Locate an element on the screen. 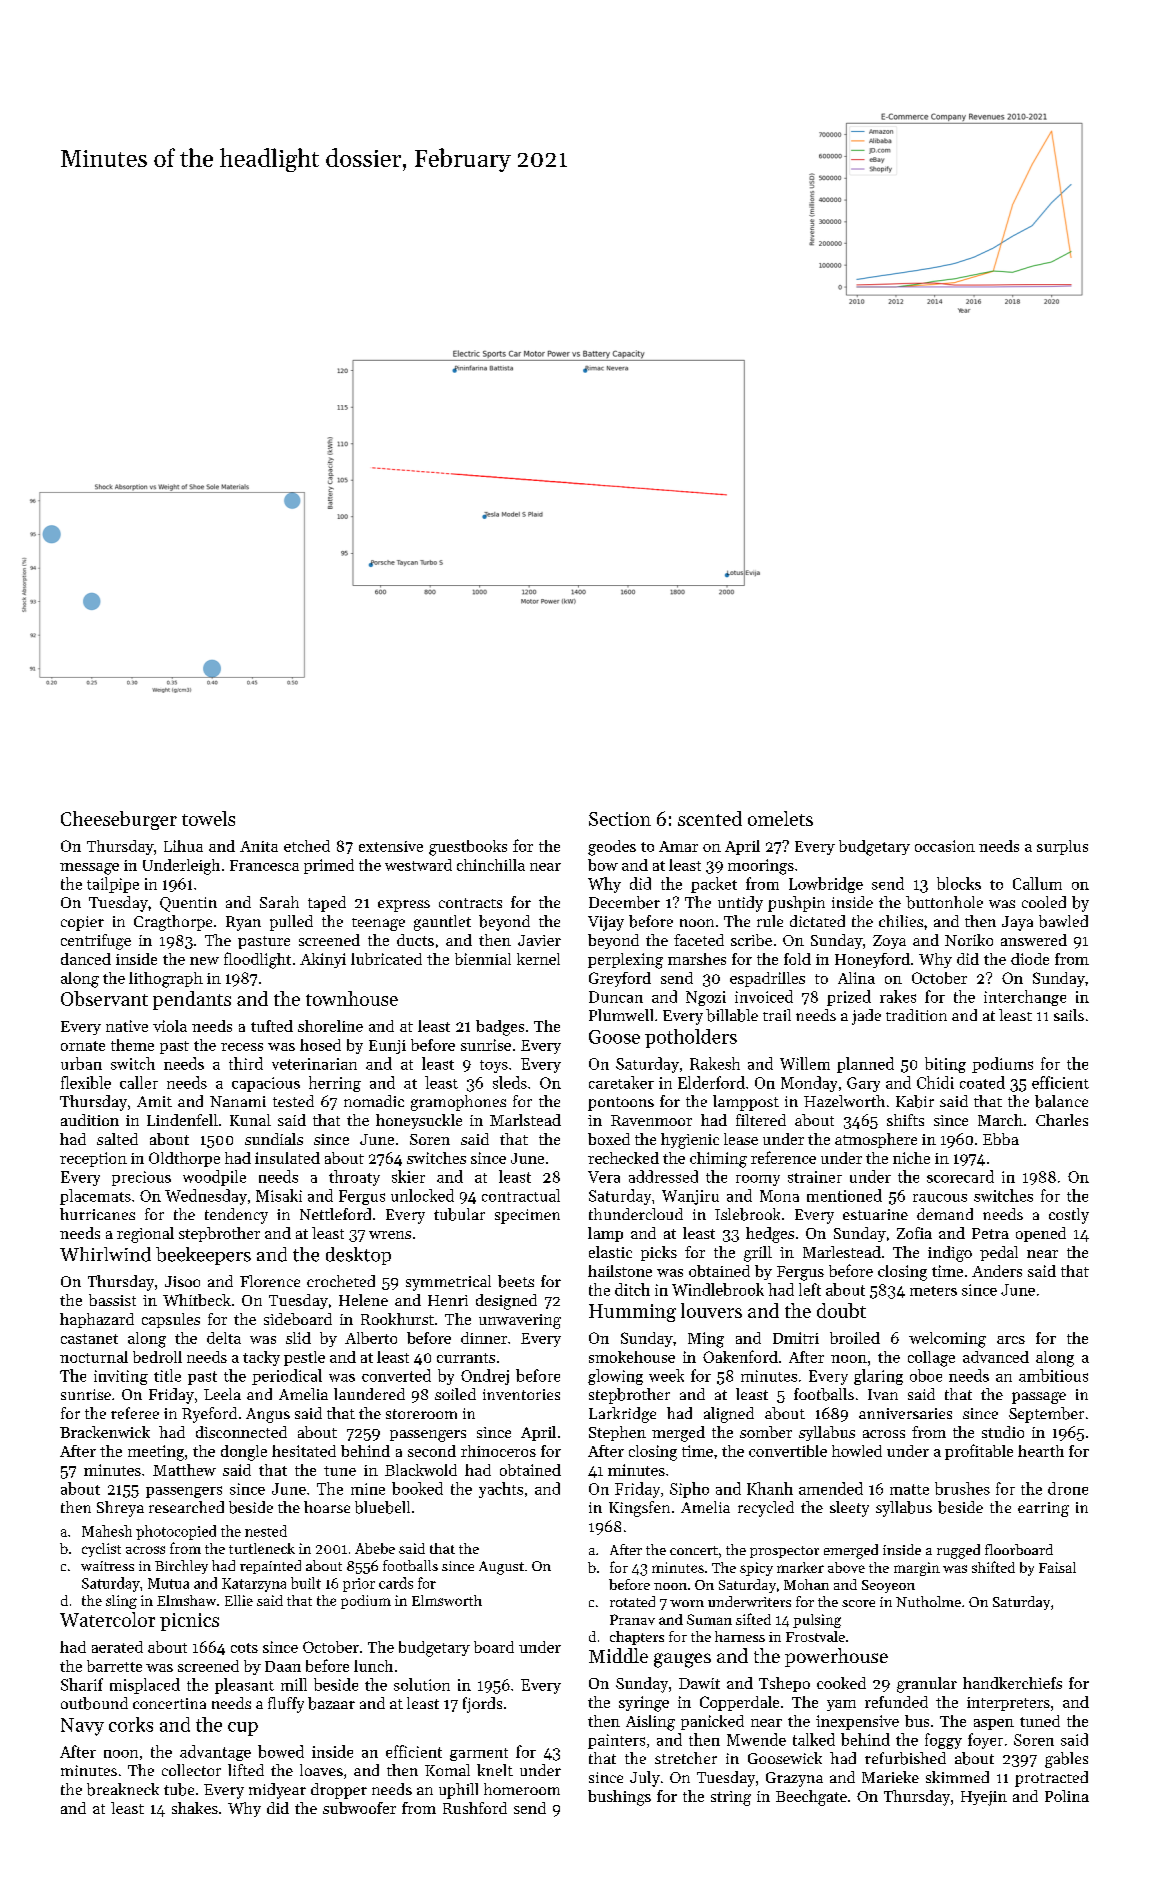 The height and width of the screenshot is (1893, 1149). Gary is located at coordinates (863, 1084).
